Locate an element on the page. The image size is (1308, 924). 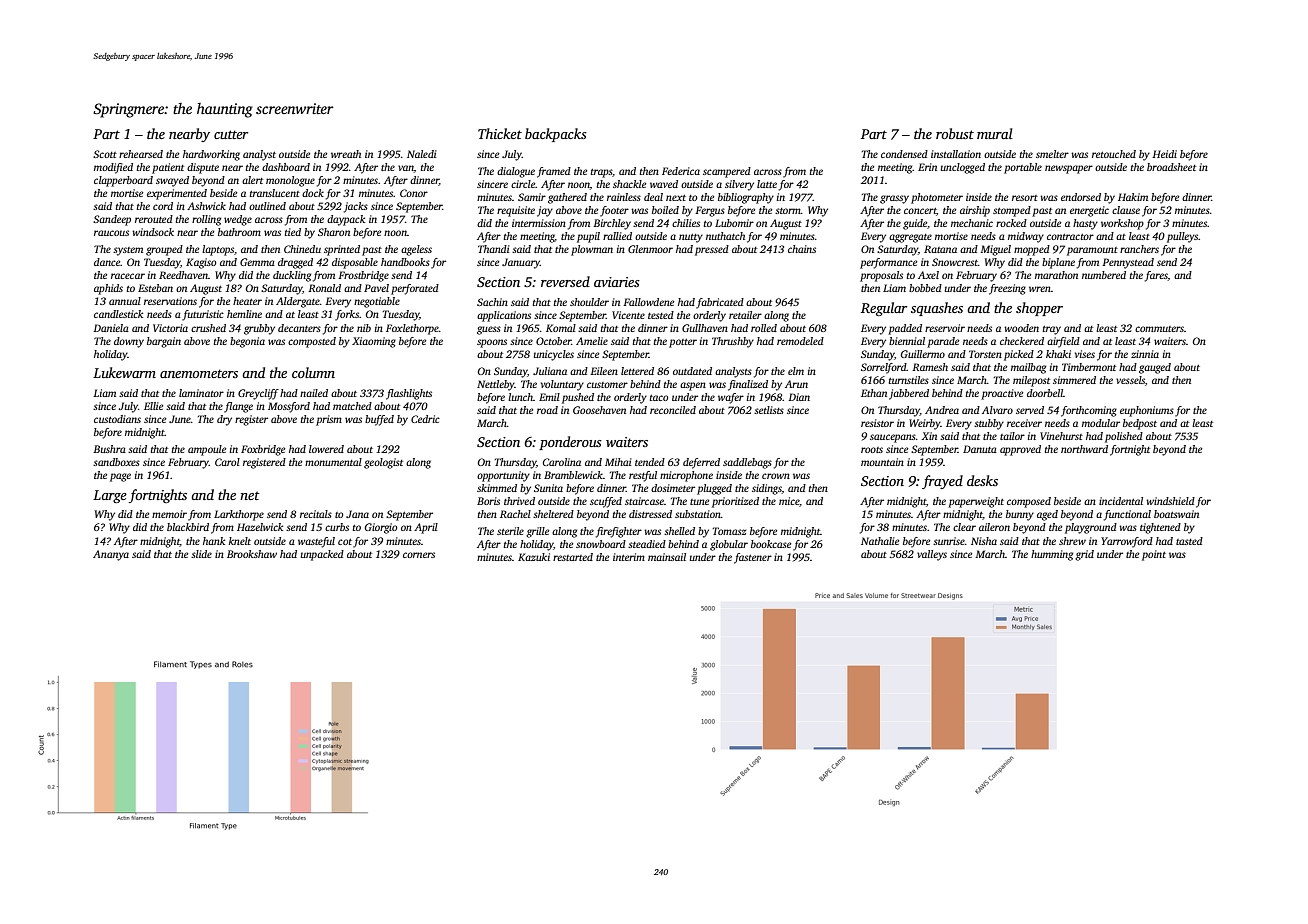
Ellie is located at coordinates (153, 406).
